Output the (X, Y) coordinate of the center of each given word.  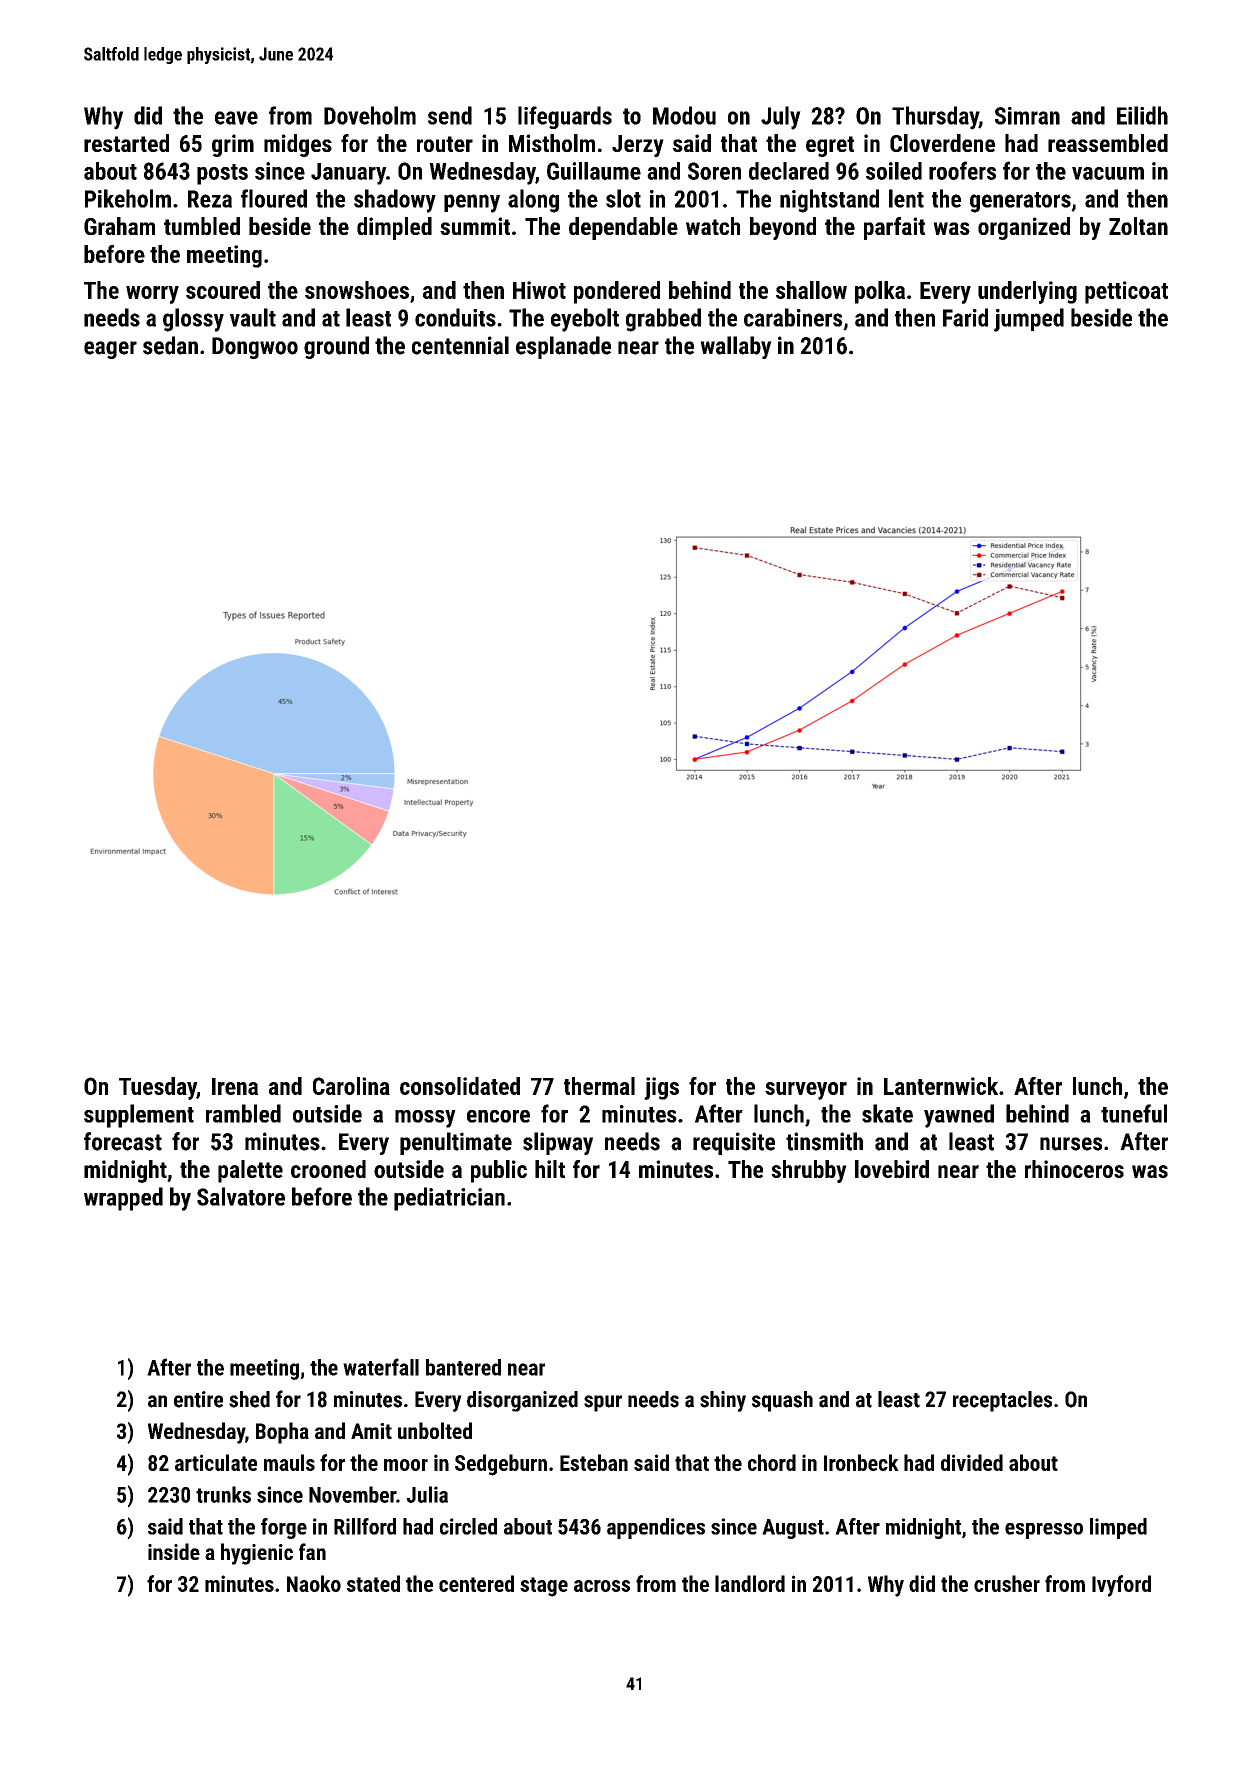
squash (782, 1401)
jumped (1029, 320)
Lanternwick (941, 1086)
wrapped (123, 1199)
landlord (750, 1583)
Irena (235, 1086)
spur (603, 1403)
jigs (661, 1088)
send (450, 115)
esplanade (563, 347)
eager (110, 350)
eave (236, 118)
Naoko (314, 1583)
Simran (1027, 116)
